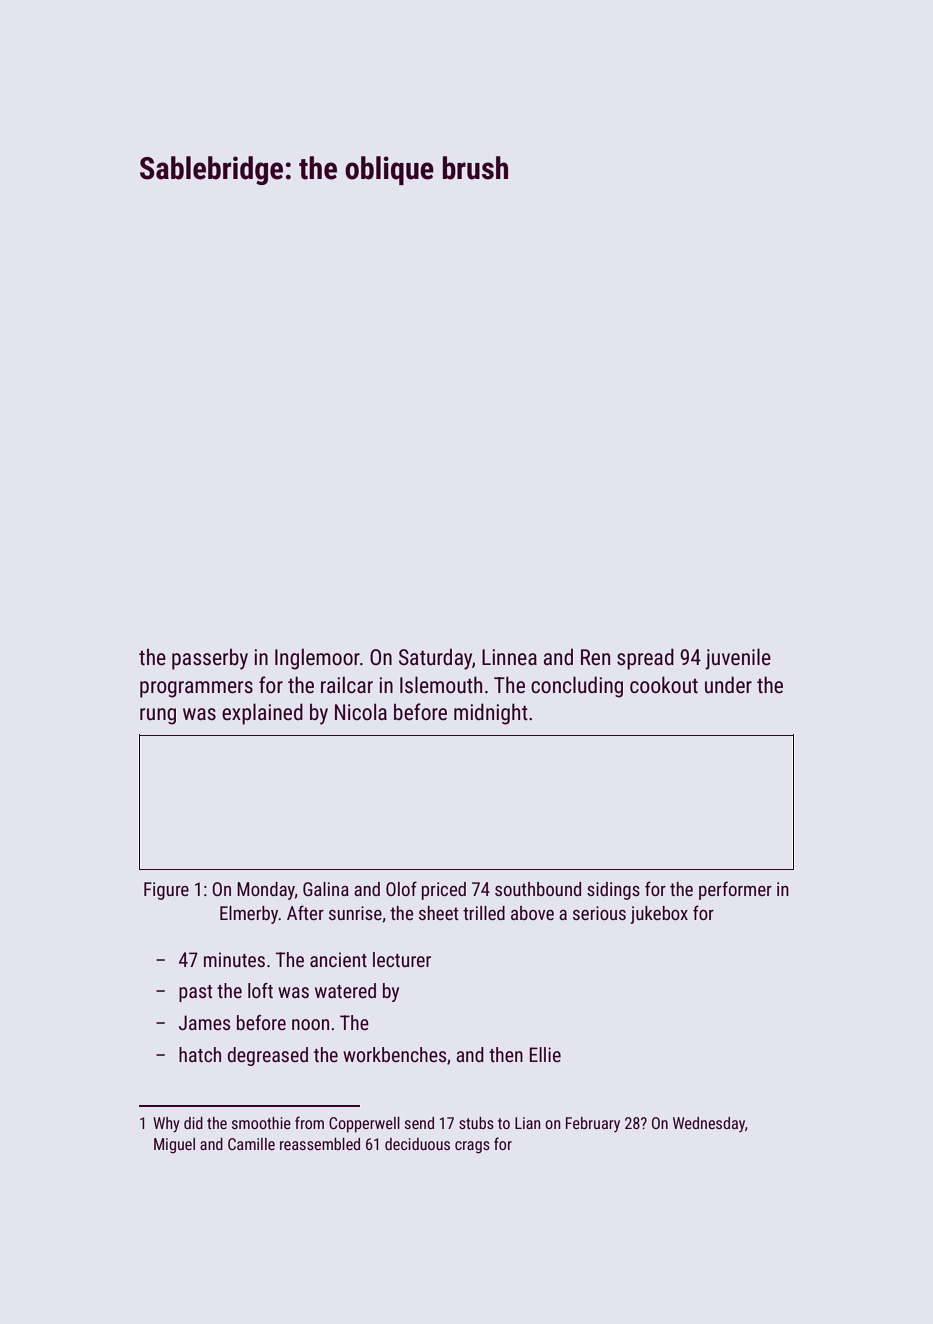 This screenshot has height=1324, width=933. Describe the element at coordinates (262, 714) in the screenshot. I see `explained` at that location.
